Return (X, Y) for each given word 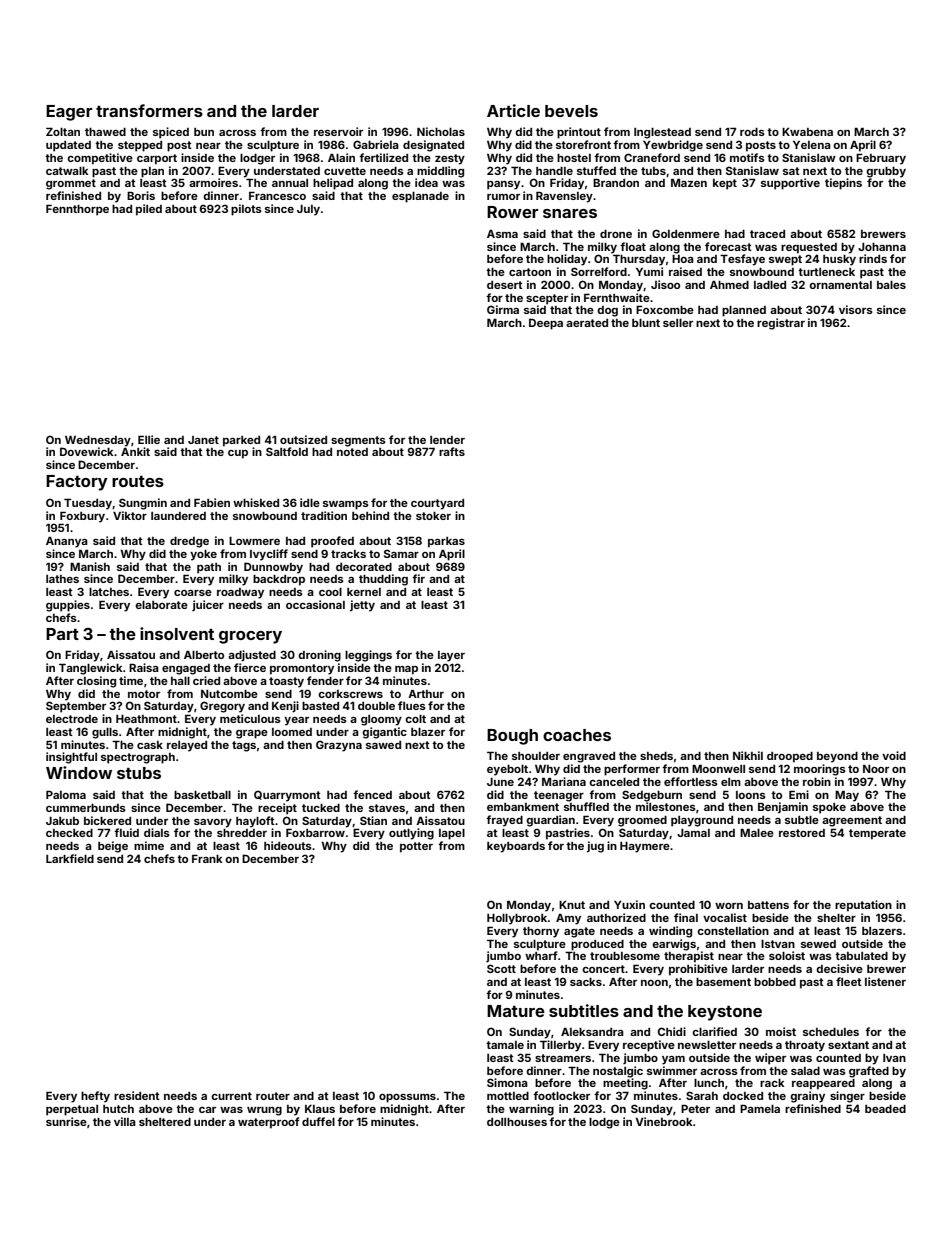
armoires (213, 182)
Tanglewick (91, 669)
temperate (877, 834)
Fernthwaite (617, 297)
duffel (318, 1121)
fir (418, 578)
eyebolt (507, 770)
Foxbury (82, 517)
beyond (837, 757)
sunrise (66, 1121)
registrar (781, 324)
